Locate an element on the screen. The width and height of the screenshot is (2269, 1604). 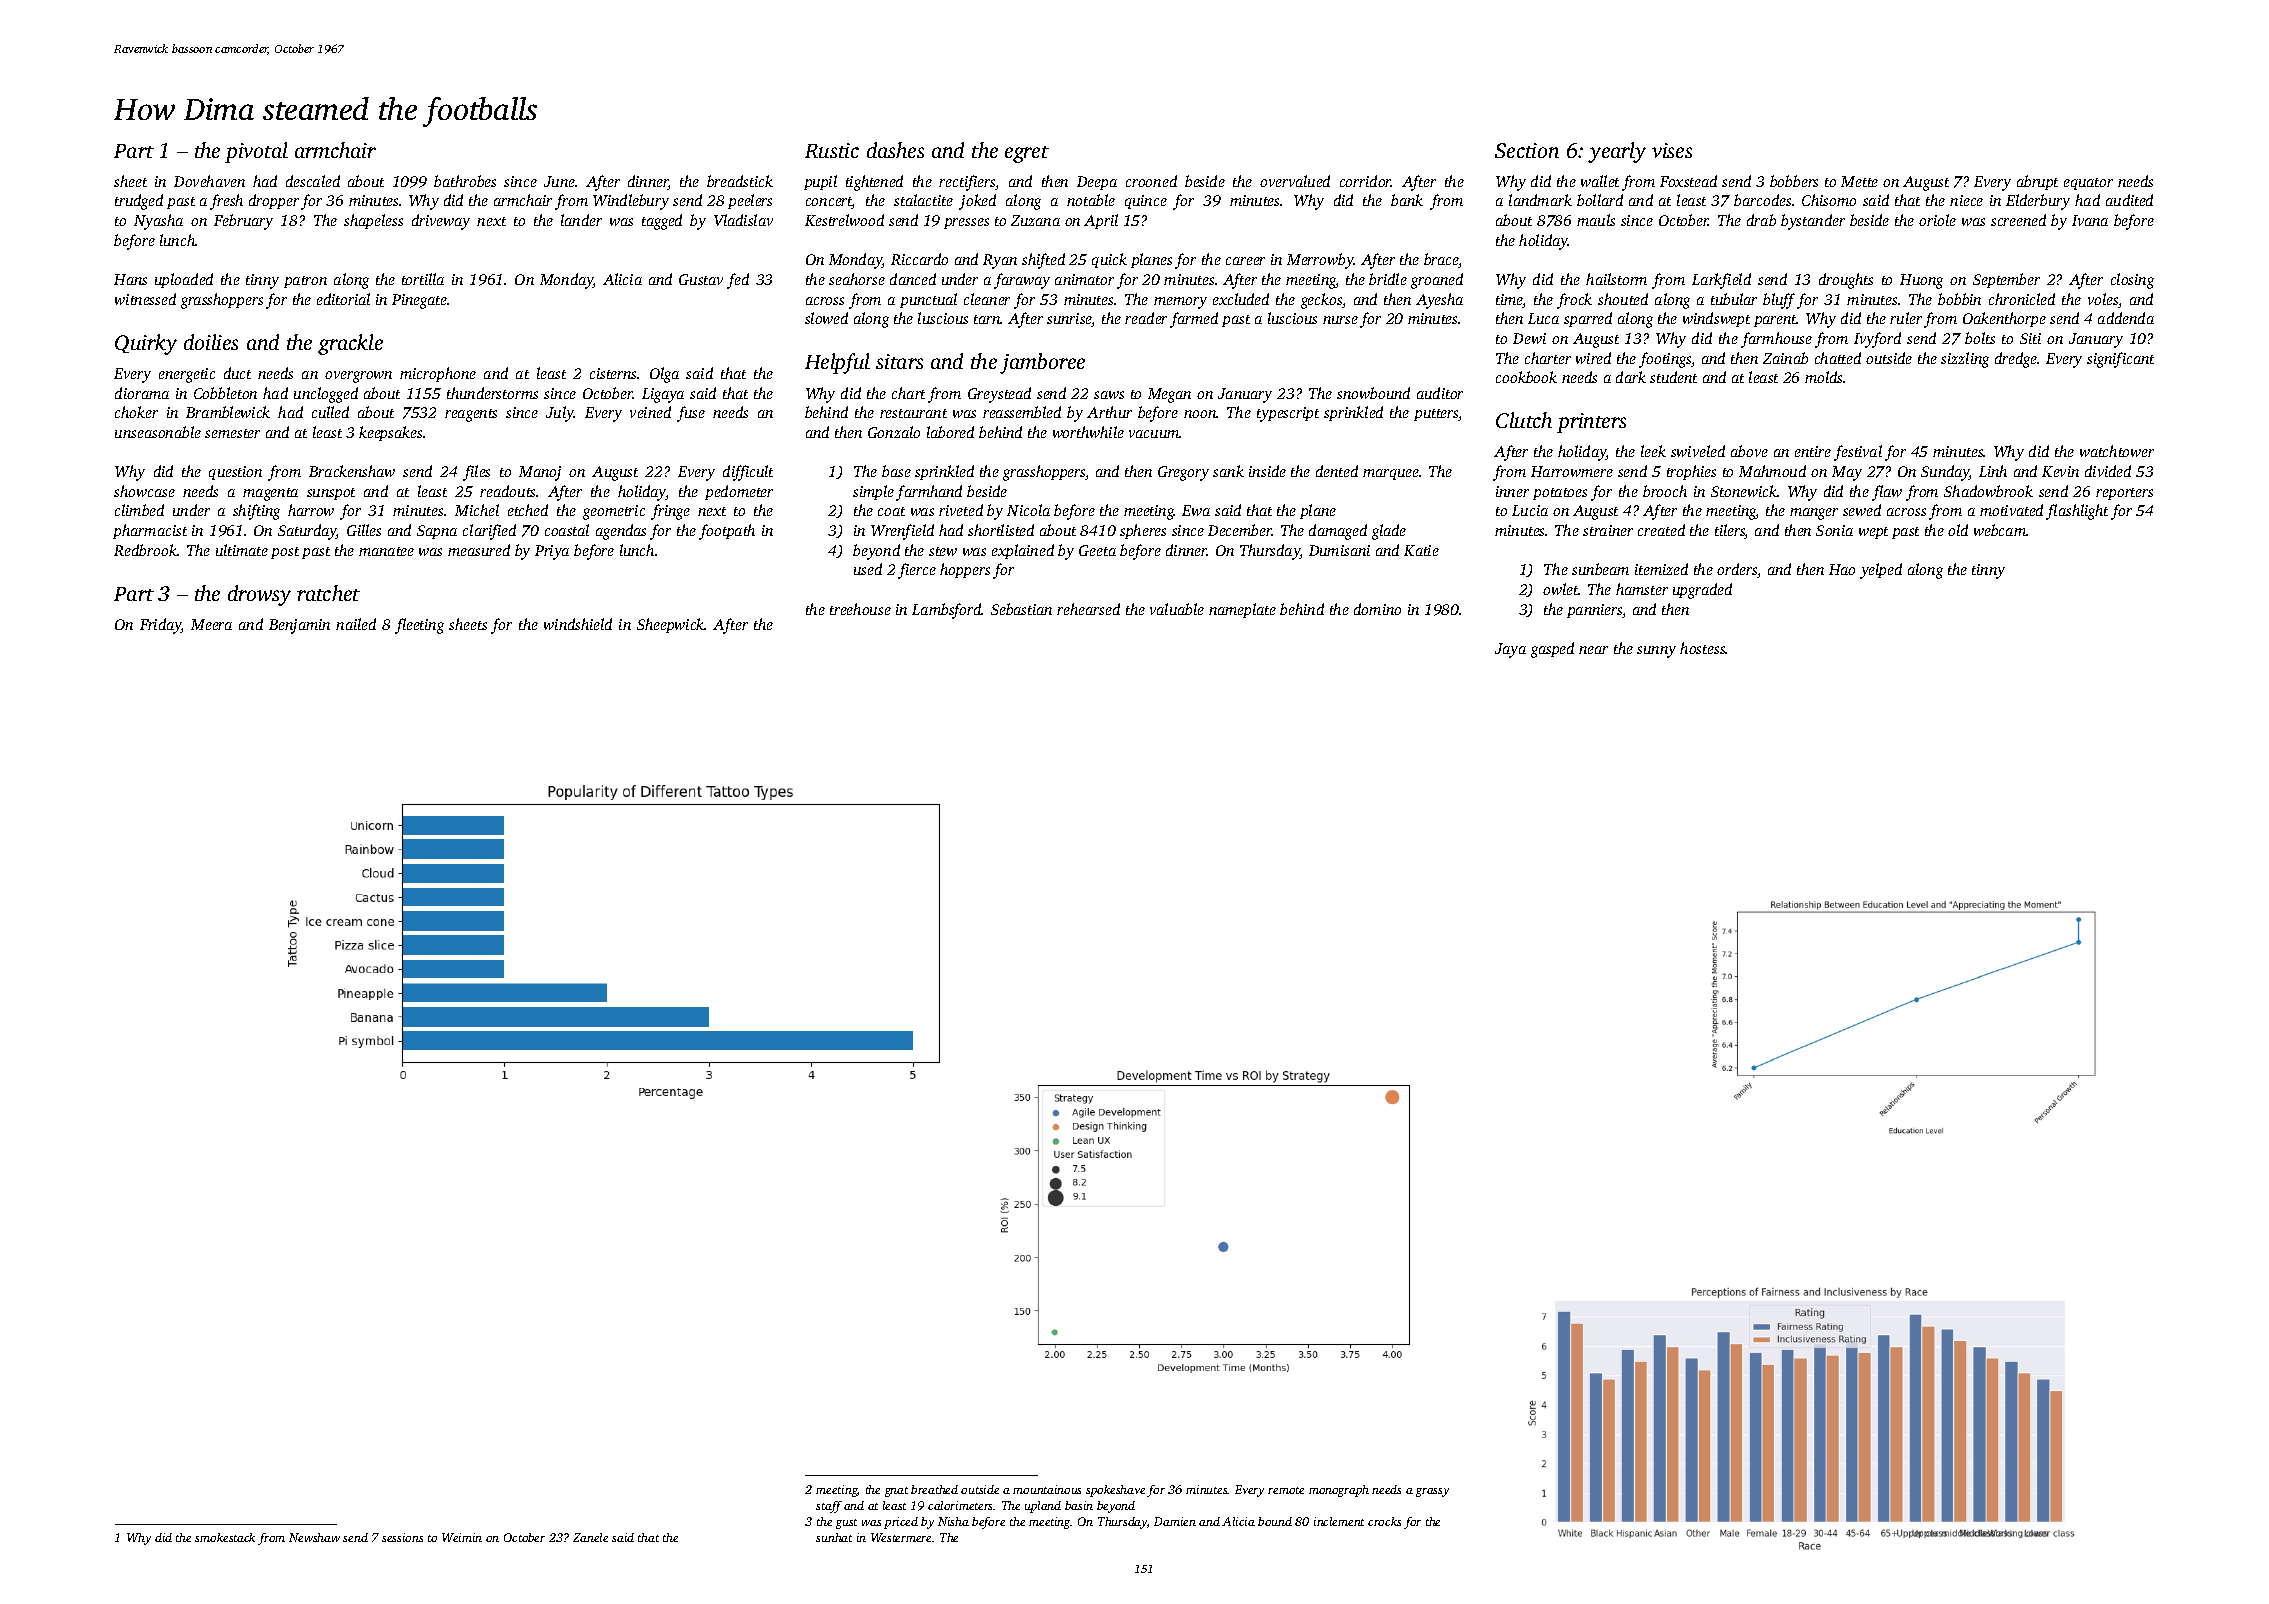
near is located at coordinates (1593, 650).
